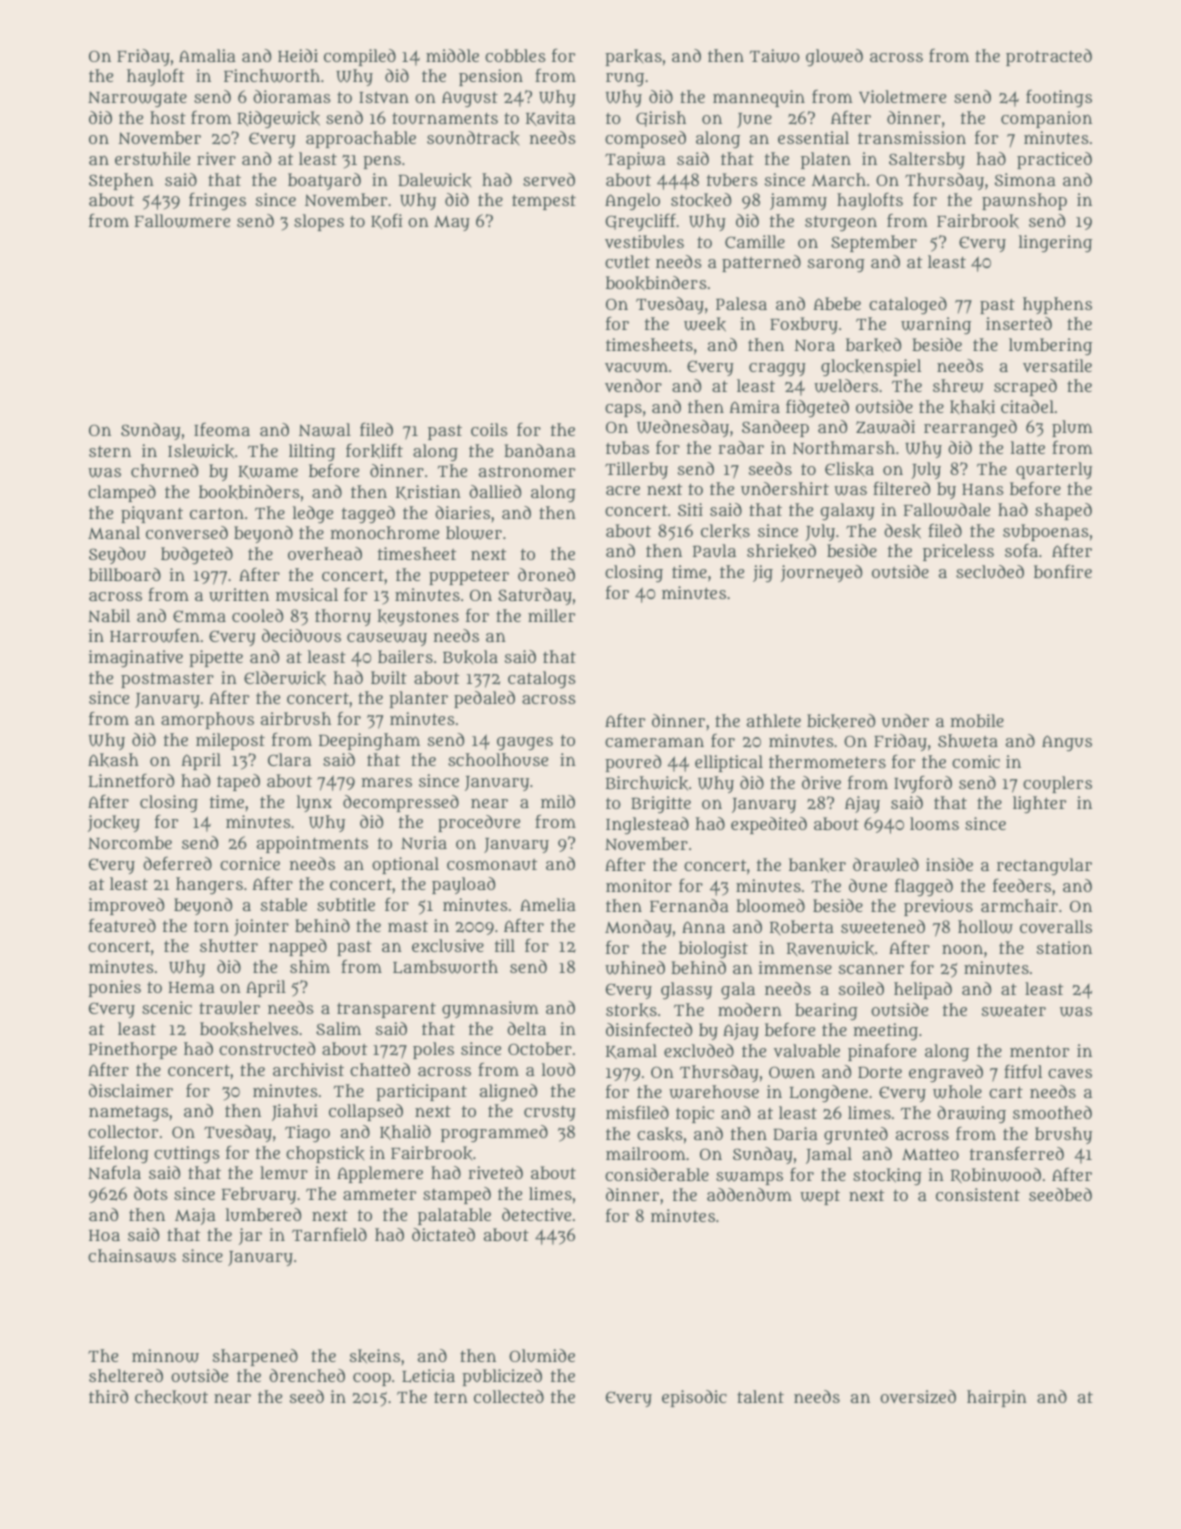 The width and height of the screenshot is (1181, 1529). What do you see at coordinates (130, 842) in the screenshot?
I see `Norcombe` at bounding box center [130, 842].
